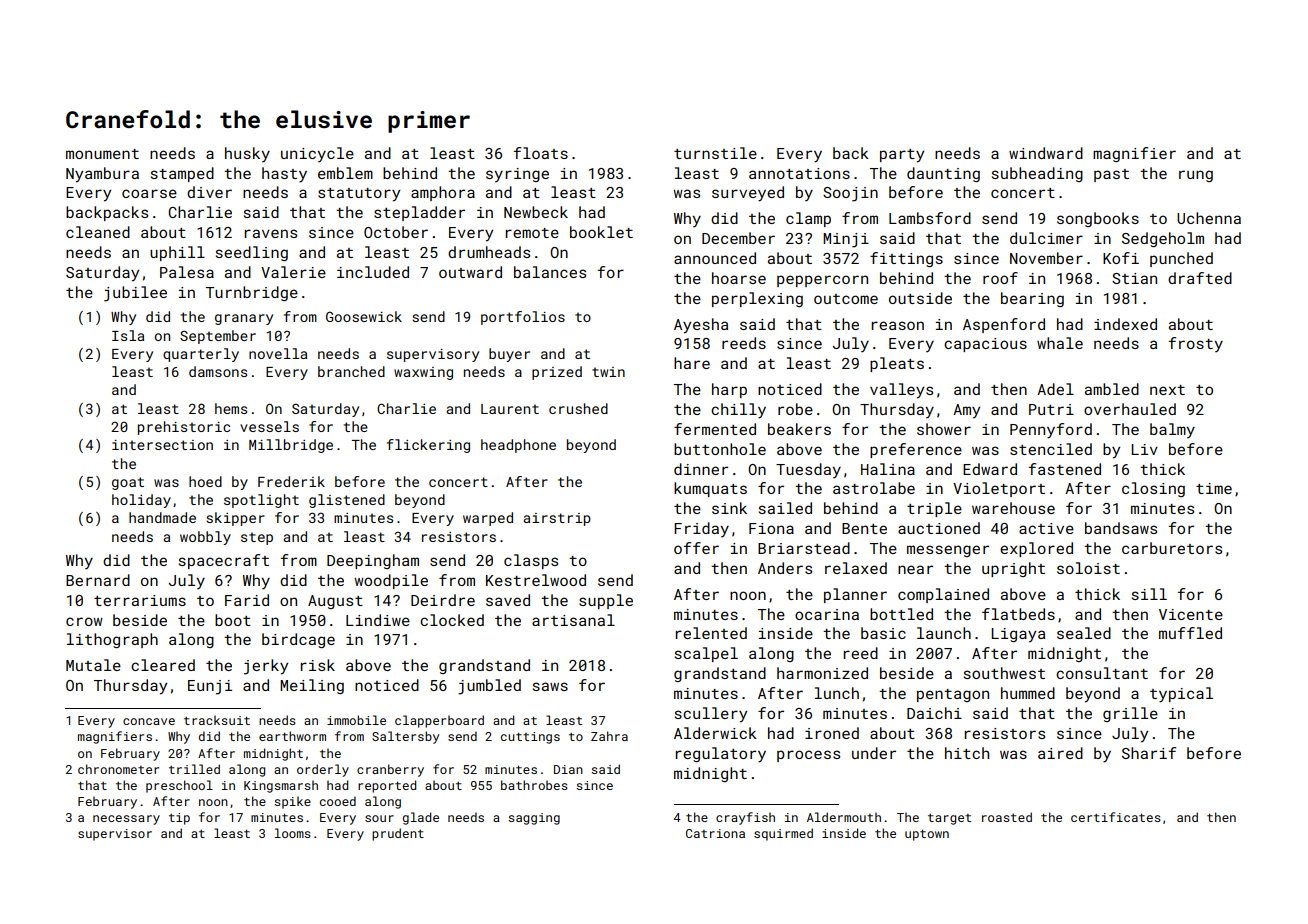  Describe the element at coordinates (293, 802) in the document. I see `spike` at that location.
